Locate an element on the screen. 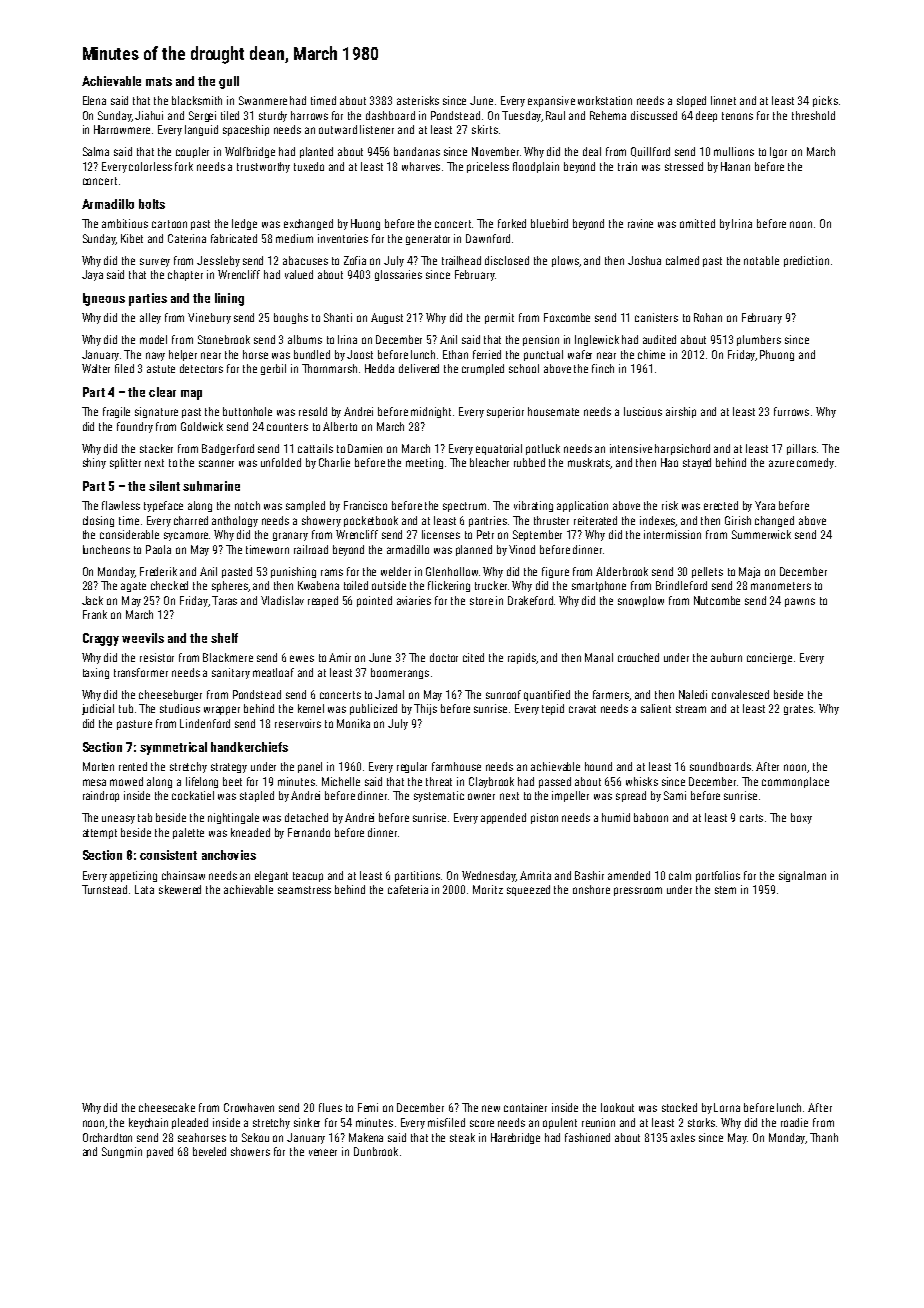 The image size is (924, 1308). studious is located at coordinates (180, 708).
